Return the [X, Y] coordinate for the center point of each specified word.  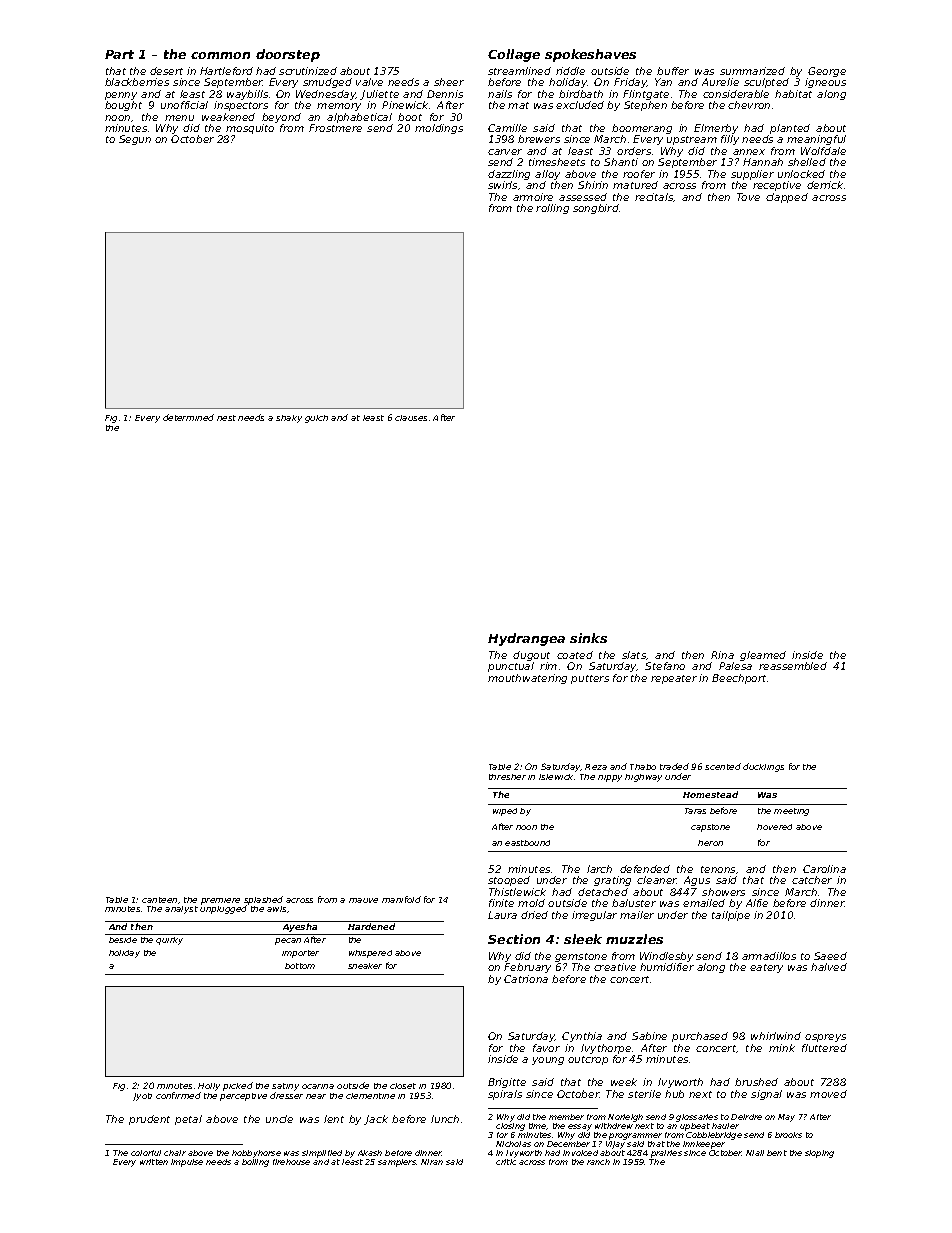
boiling [255, 1163]
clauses [411, 418]
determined [188, 417]
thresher [507, 777]
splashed [263, 901]
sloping [819, 1154]
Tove [748, 197]
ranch [598, 1162]
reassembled [793, 666]
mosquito [250, 129]
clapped [787, 198]
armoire [533, 197]
